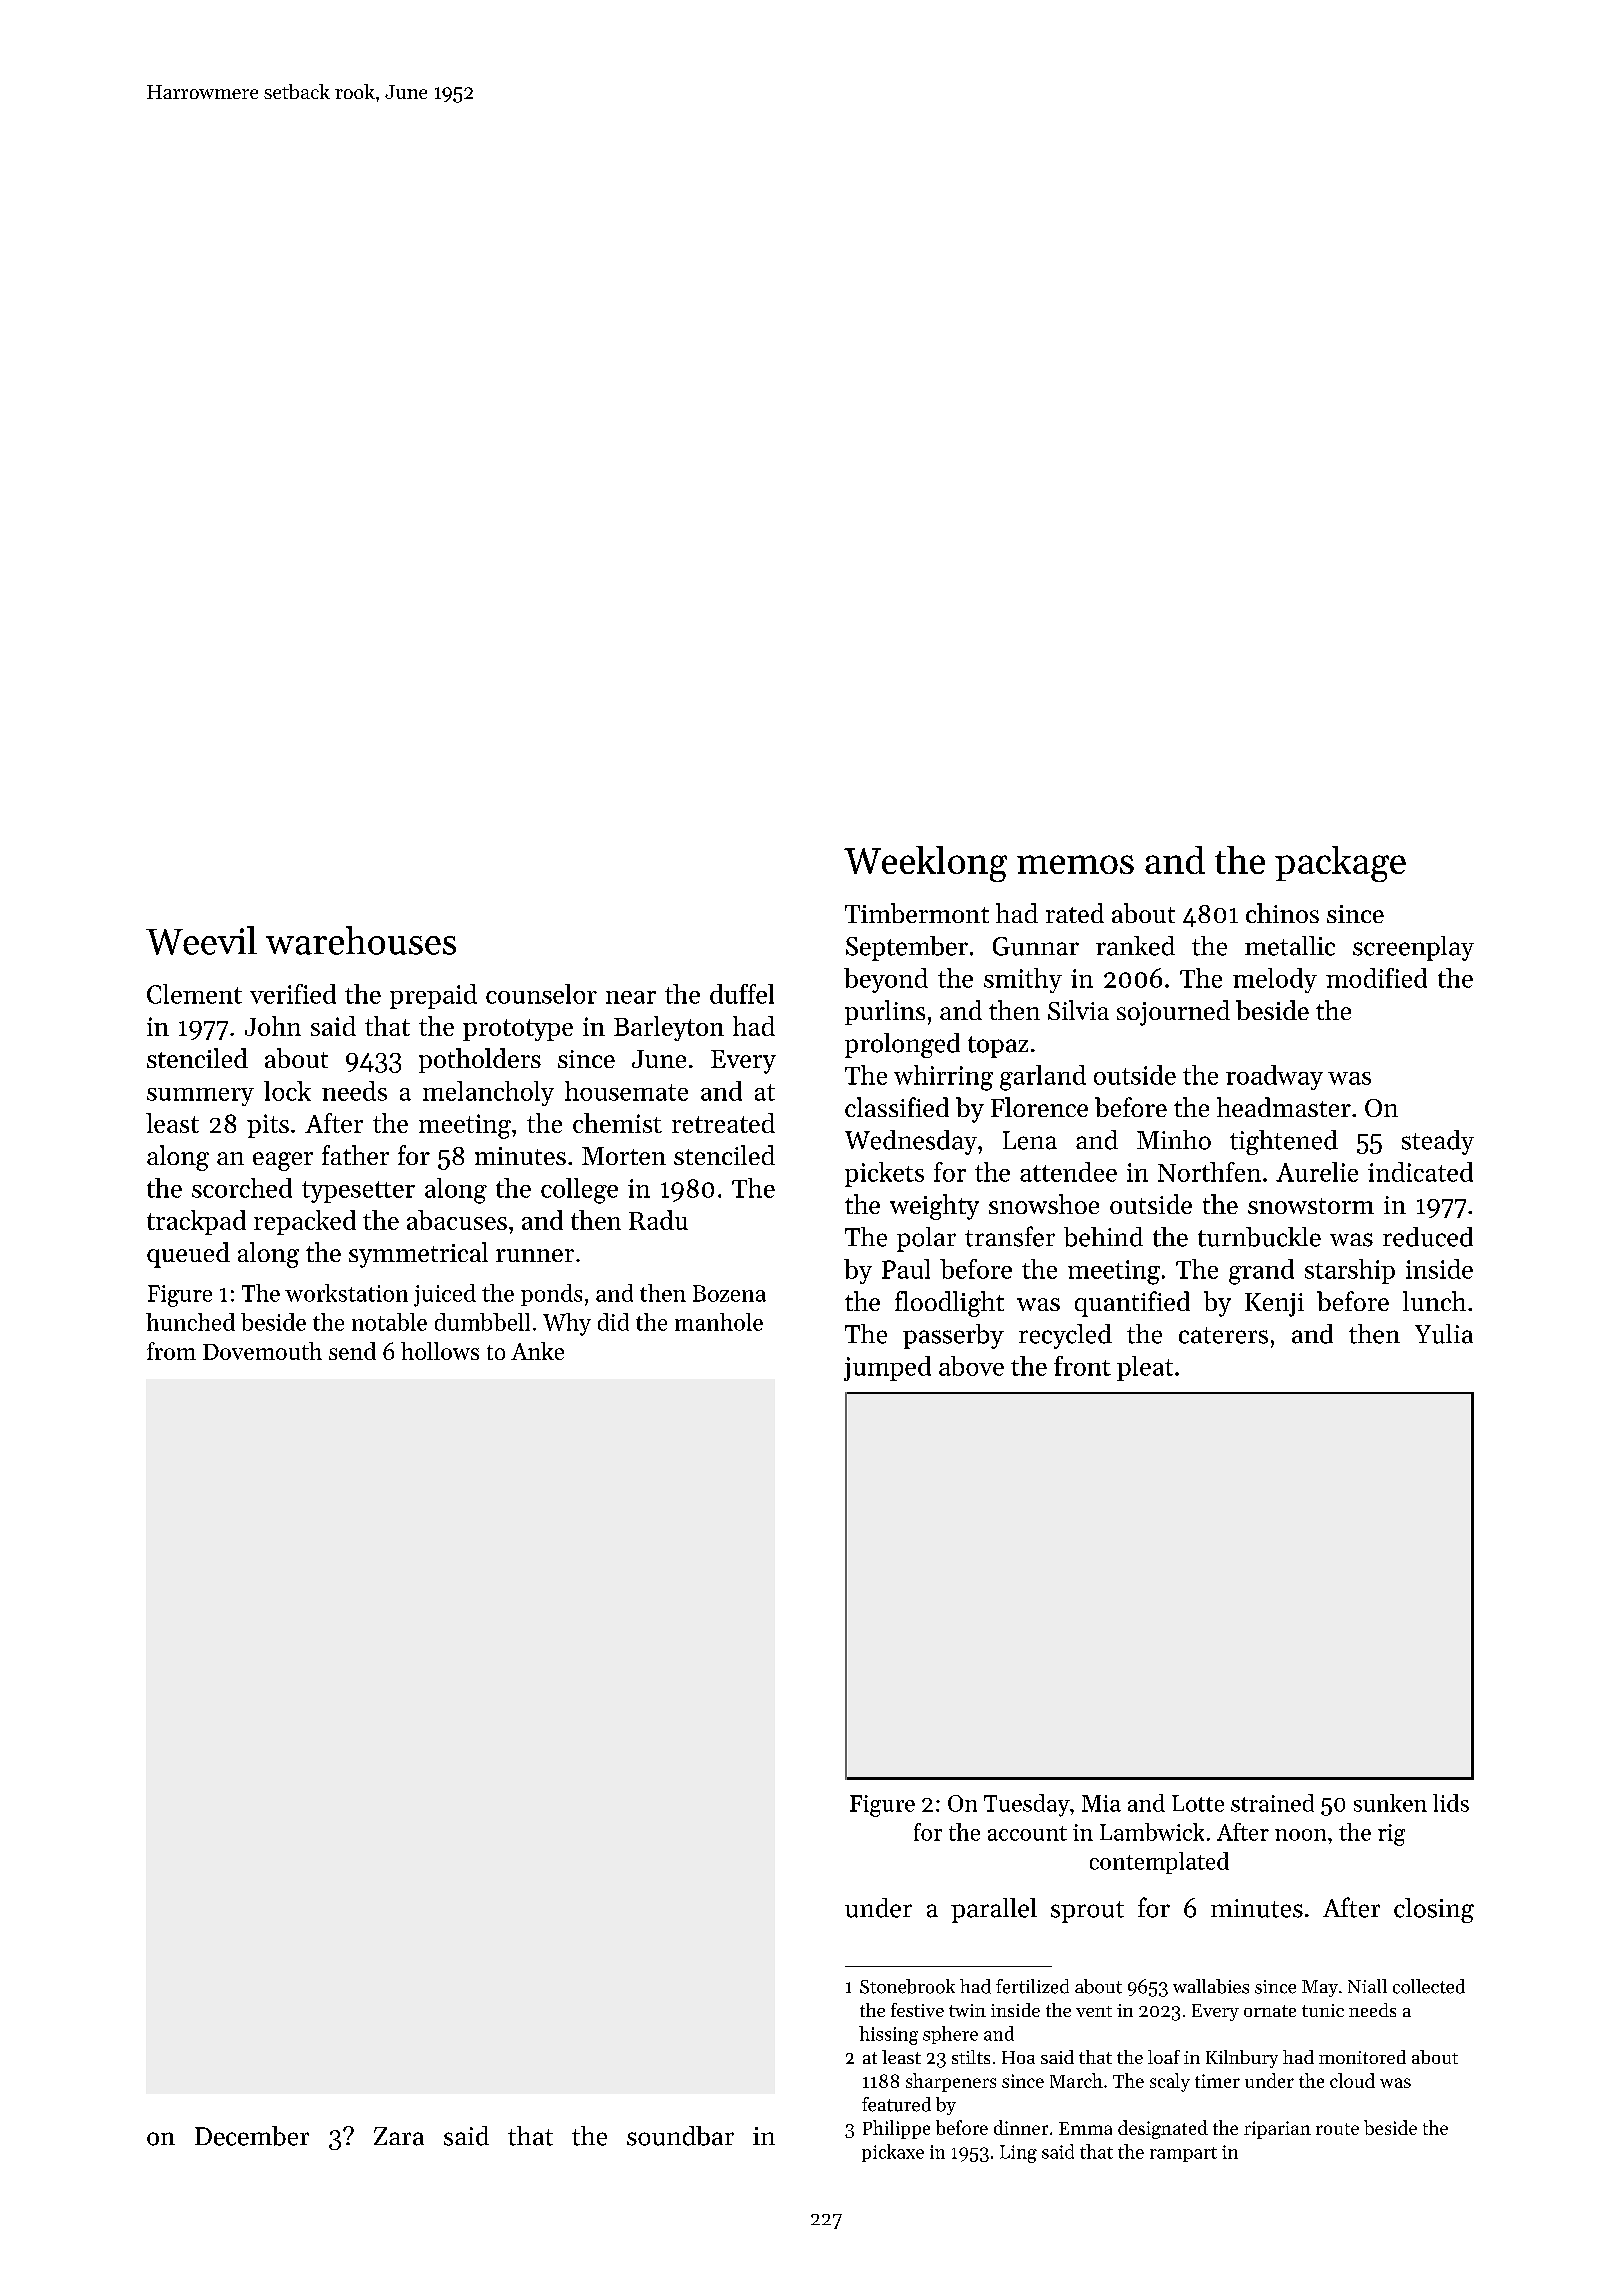 The image size is (1620, 2292). Describe the element at coordinates (1145, 1368) in the image. I see `pleat` at that location.
